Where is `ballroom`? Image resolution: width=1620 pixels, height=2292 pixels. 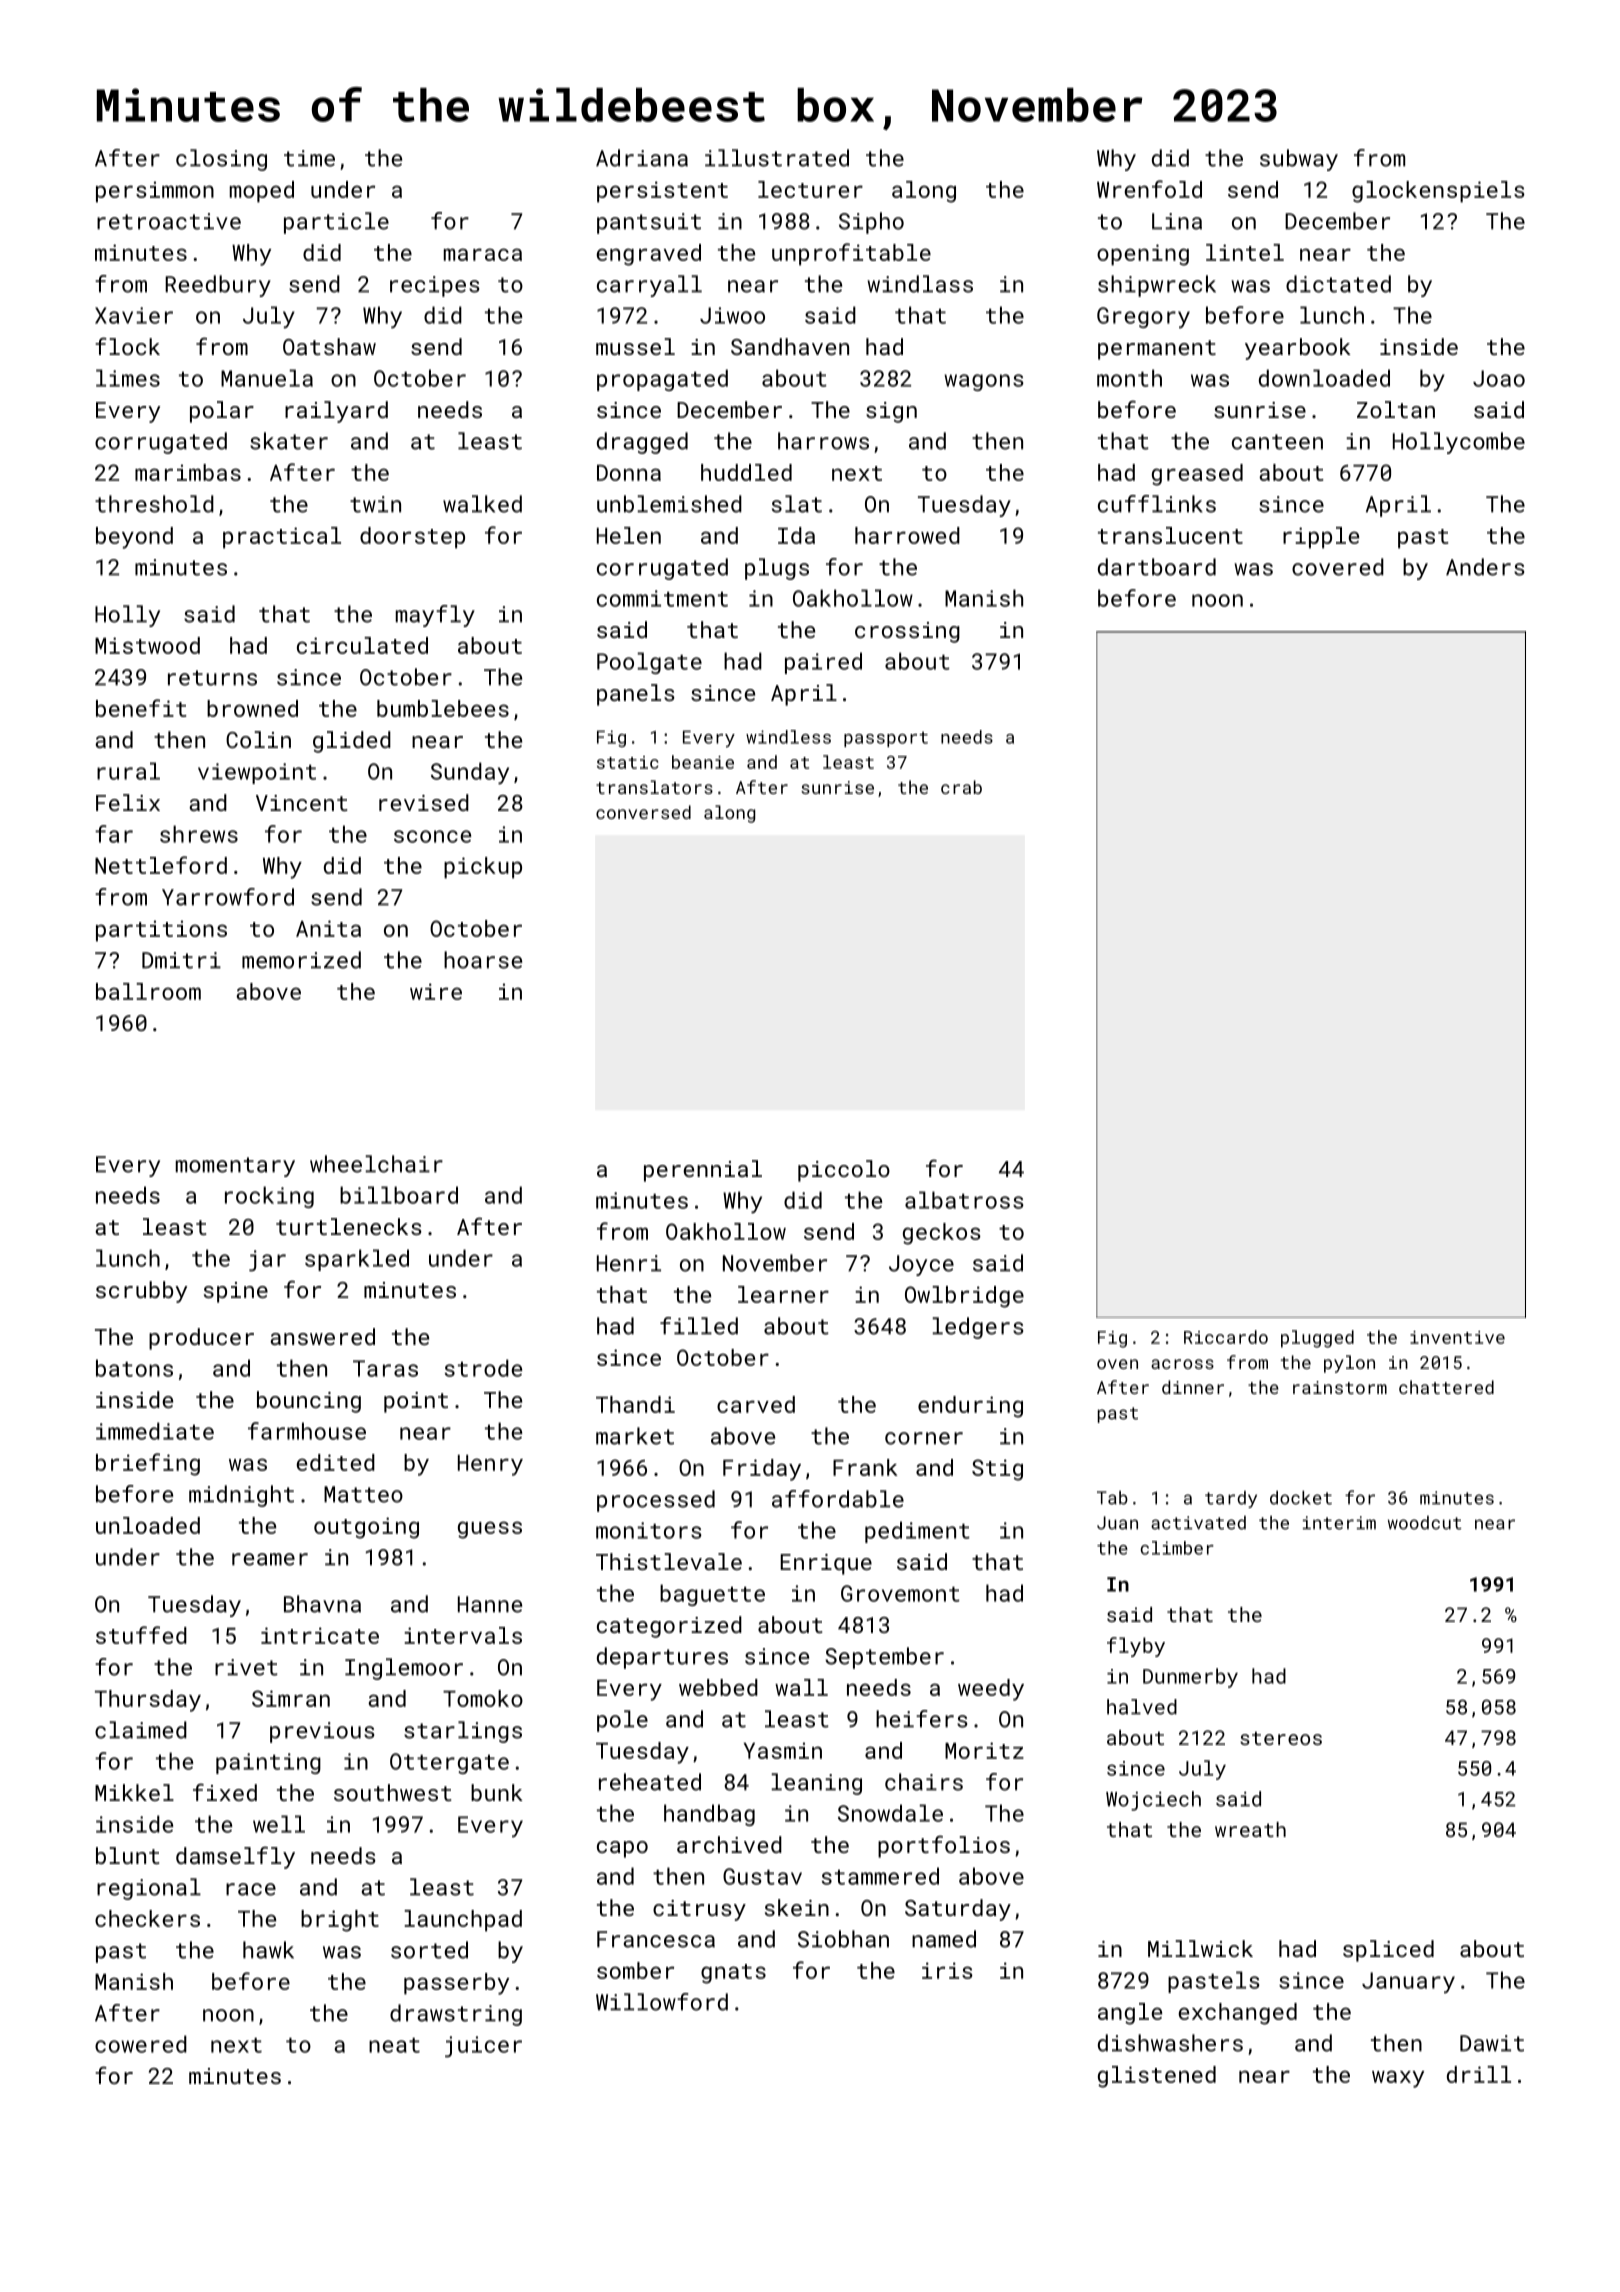
ballroom is located at coordinates (148, 991).
